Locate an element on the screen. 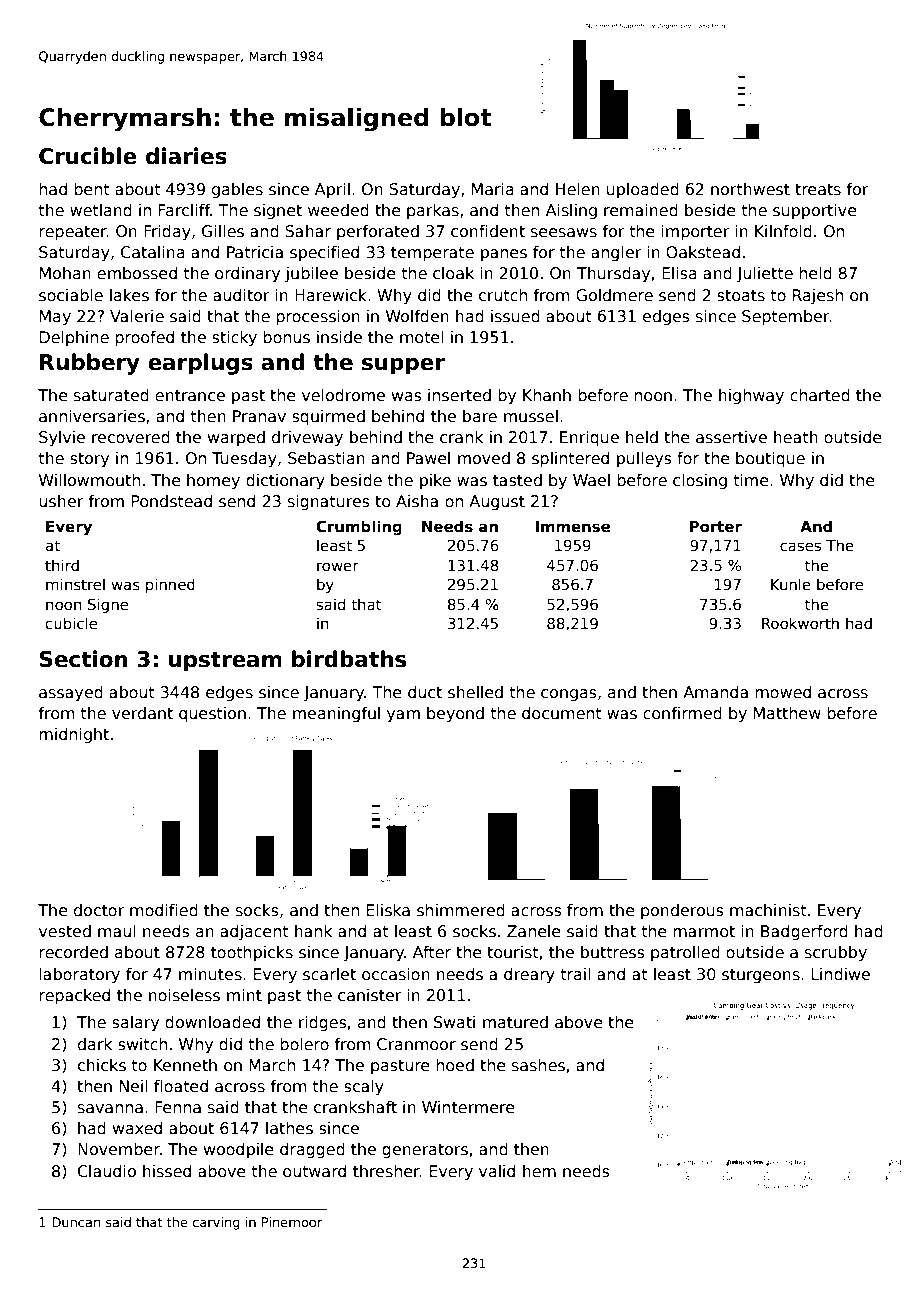  carving is located at coordinates (216, 1223).
